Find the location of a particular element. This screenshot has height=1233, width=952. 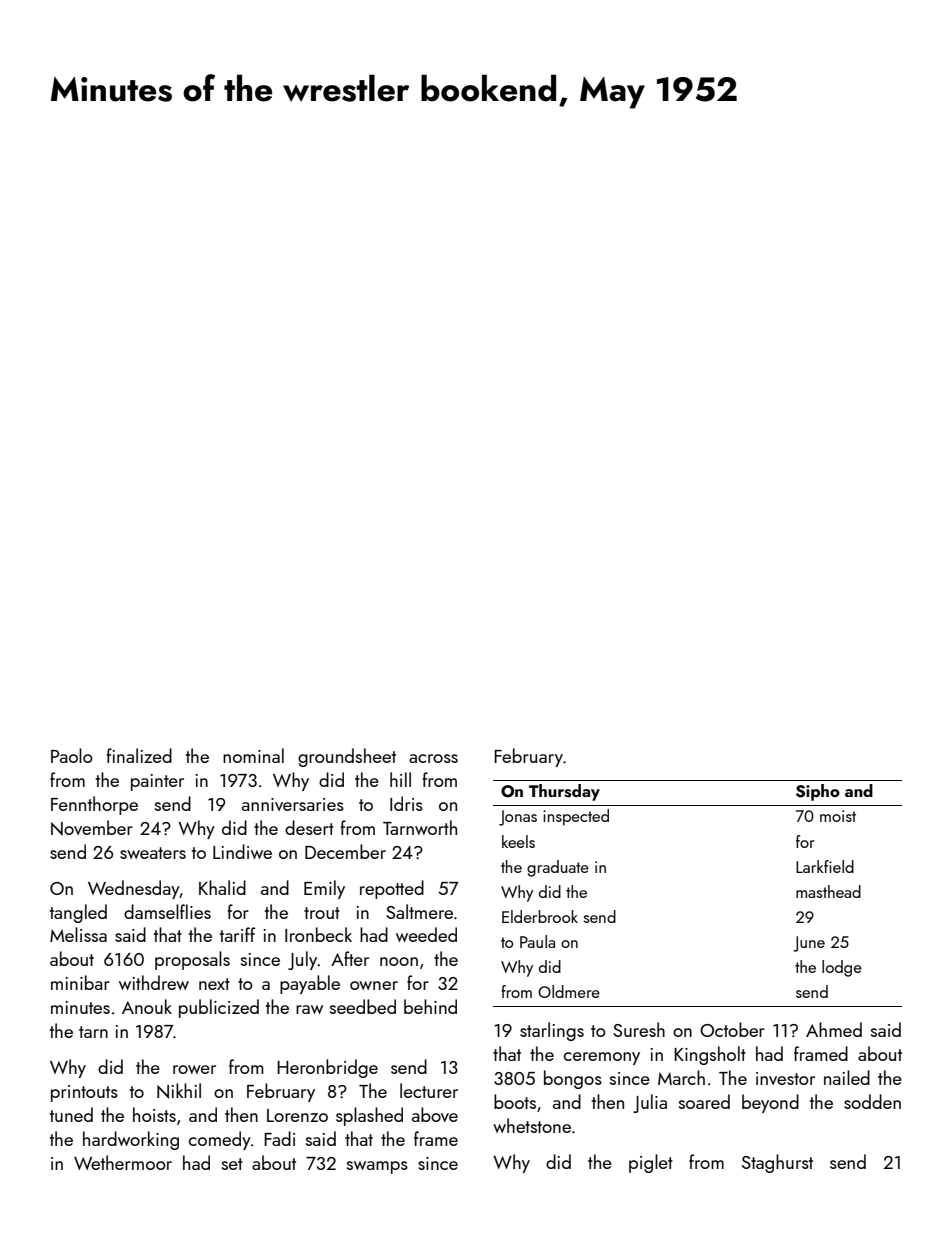

sweaters is located at coordinates (153, 853).
